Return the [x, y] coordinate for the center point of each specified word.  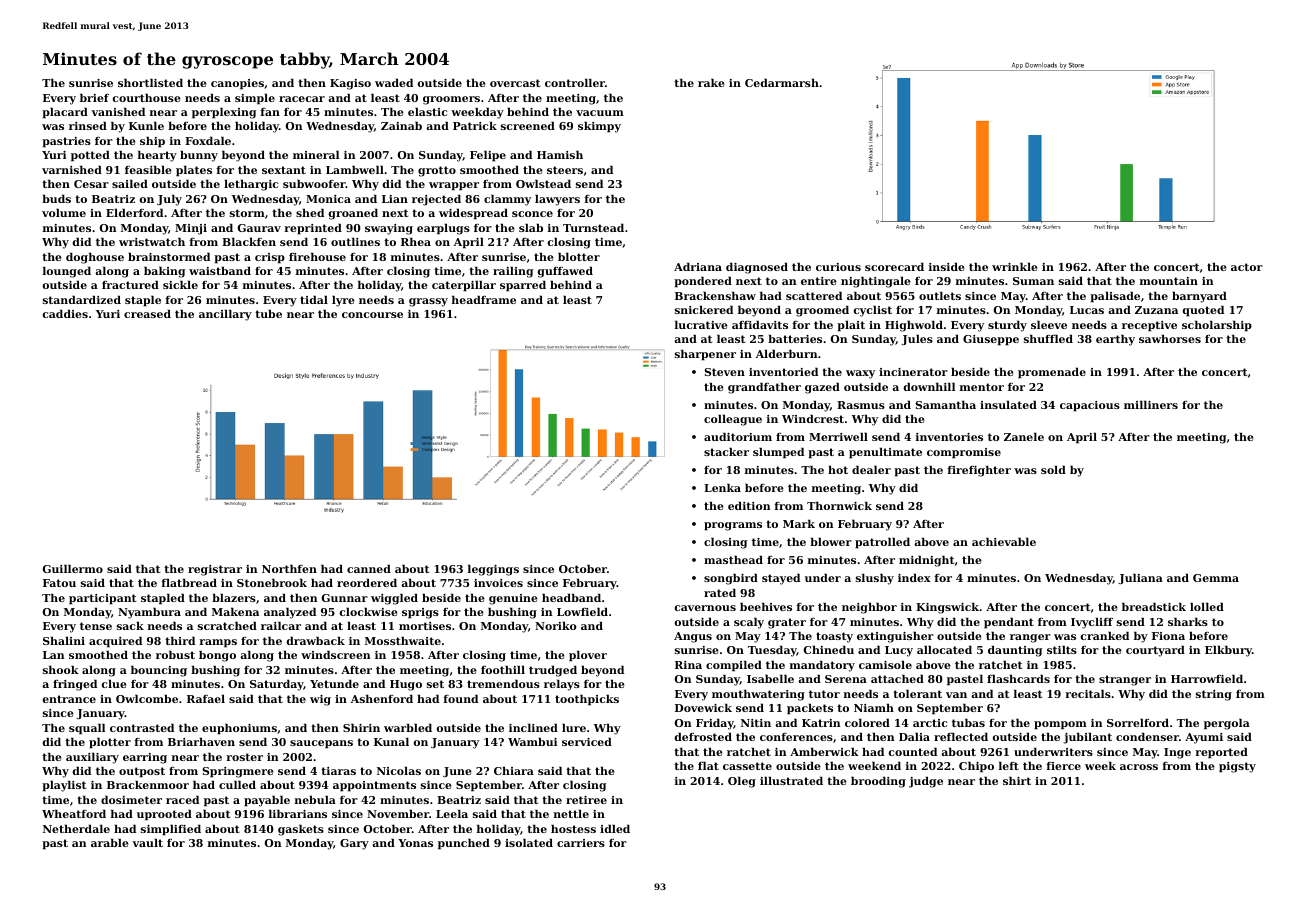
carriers [581, 843]
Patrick [475, 125]
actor [1247, 267]
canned [369, 568]
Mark [799, 523]
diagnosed [757, 268]
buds [56, 198]
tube [268, 313]
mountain [1169, 281]
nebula [315, 799]
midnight [926, 561]
